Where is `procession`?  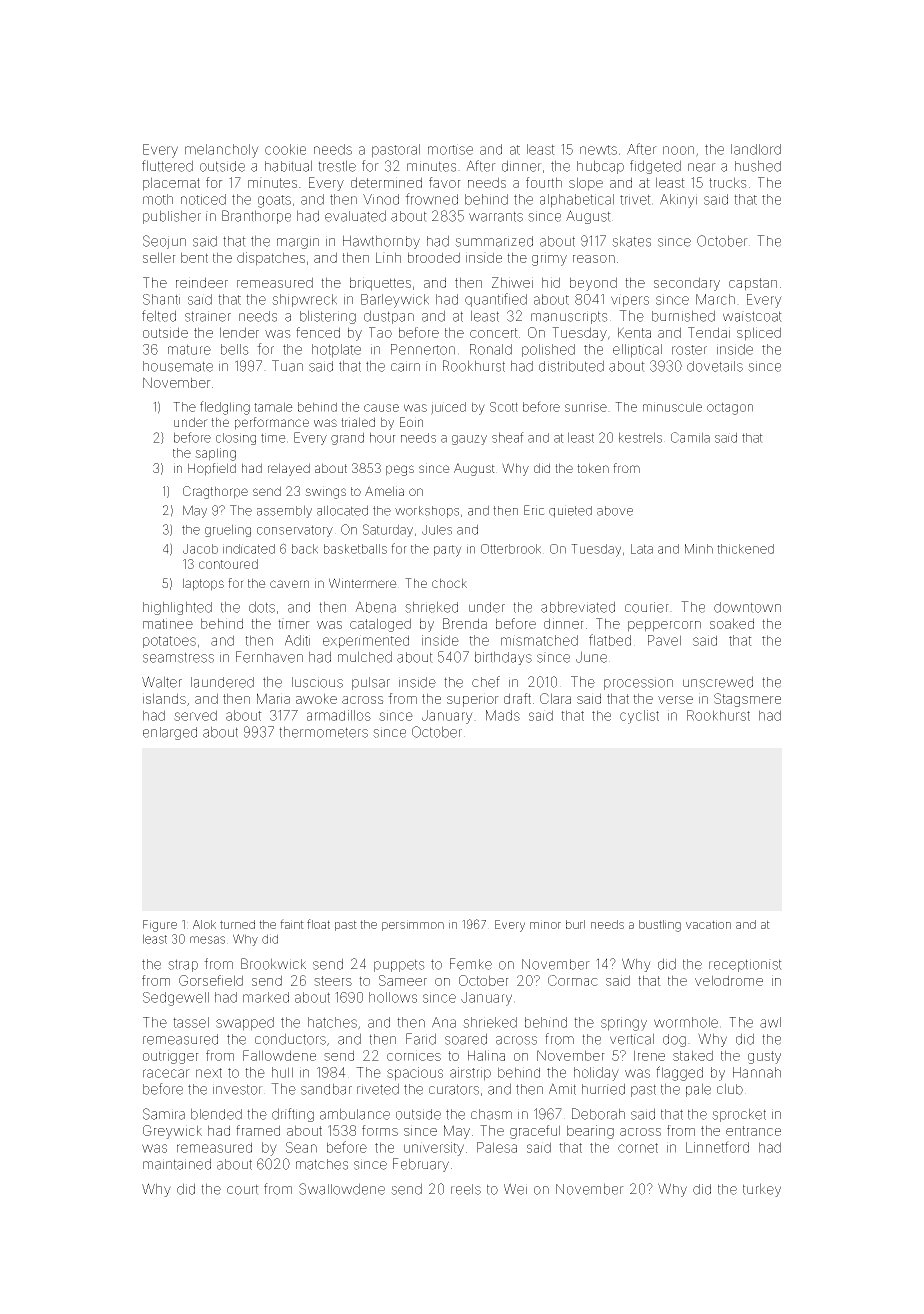
procession is located at coordinates (638, 683).
